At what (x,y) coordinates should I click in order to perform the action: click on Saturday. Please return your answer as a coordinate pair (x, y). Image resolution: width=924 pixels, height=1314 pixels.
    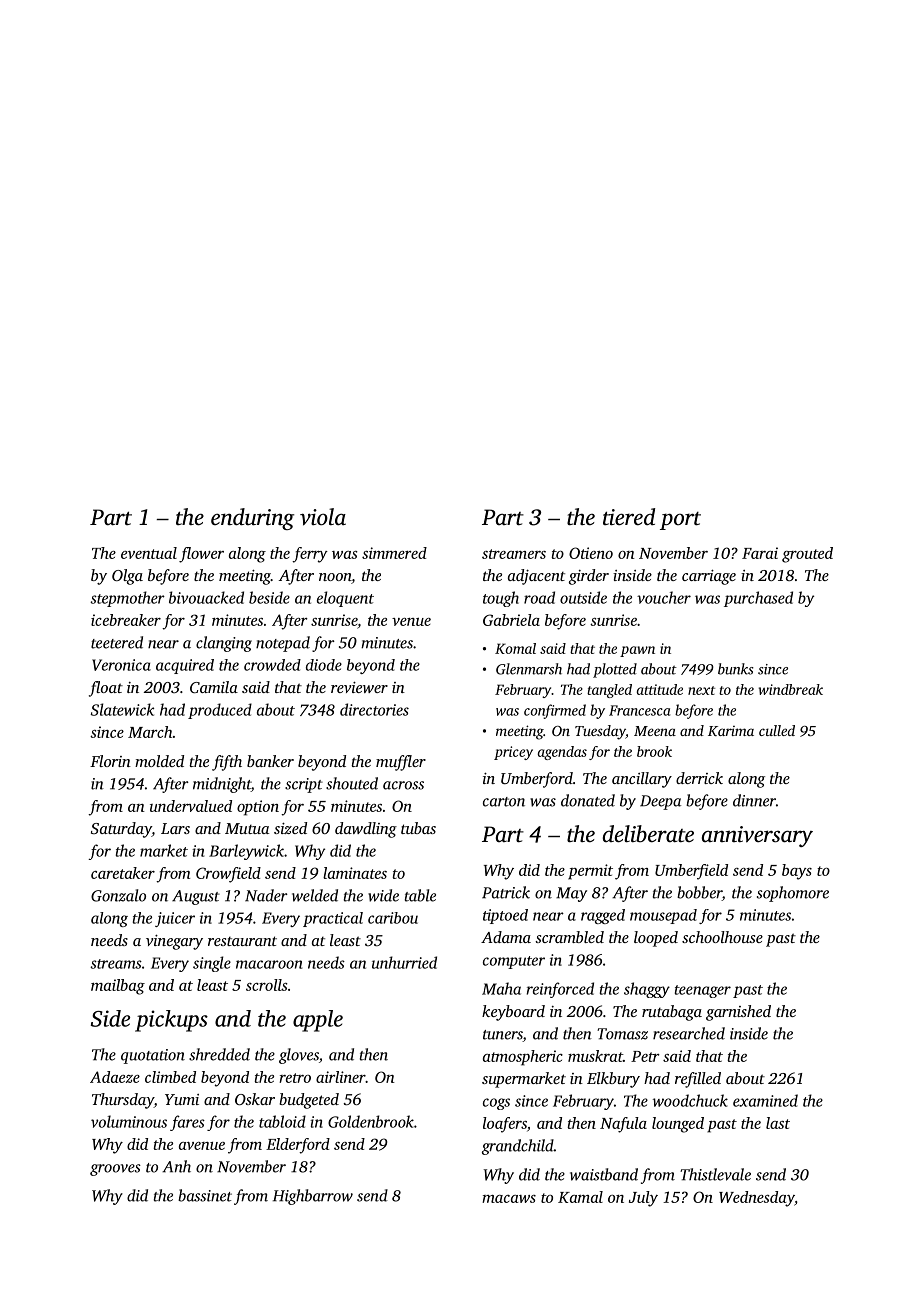
    Looking at the image, I should click on (121, 830).
